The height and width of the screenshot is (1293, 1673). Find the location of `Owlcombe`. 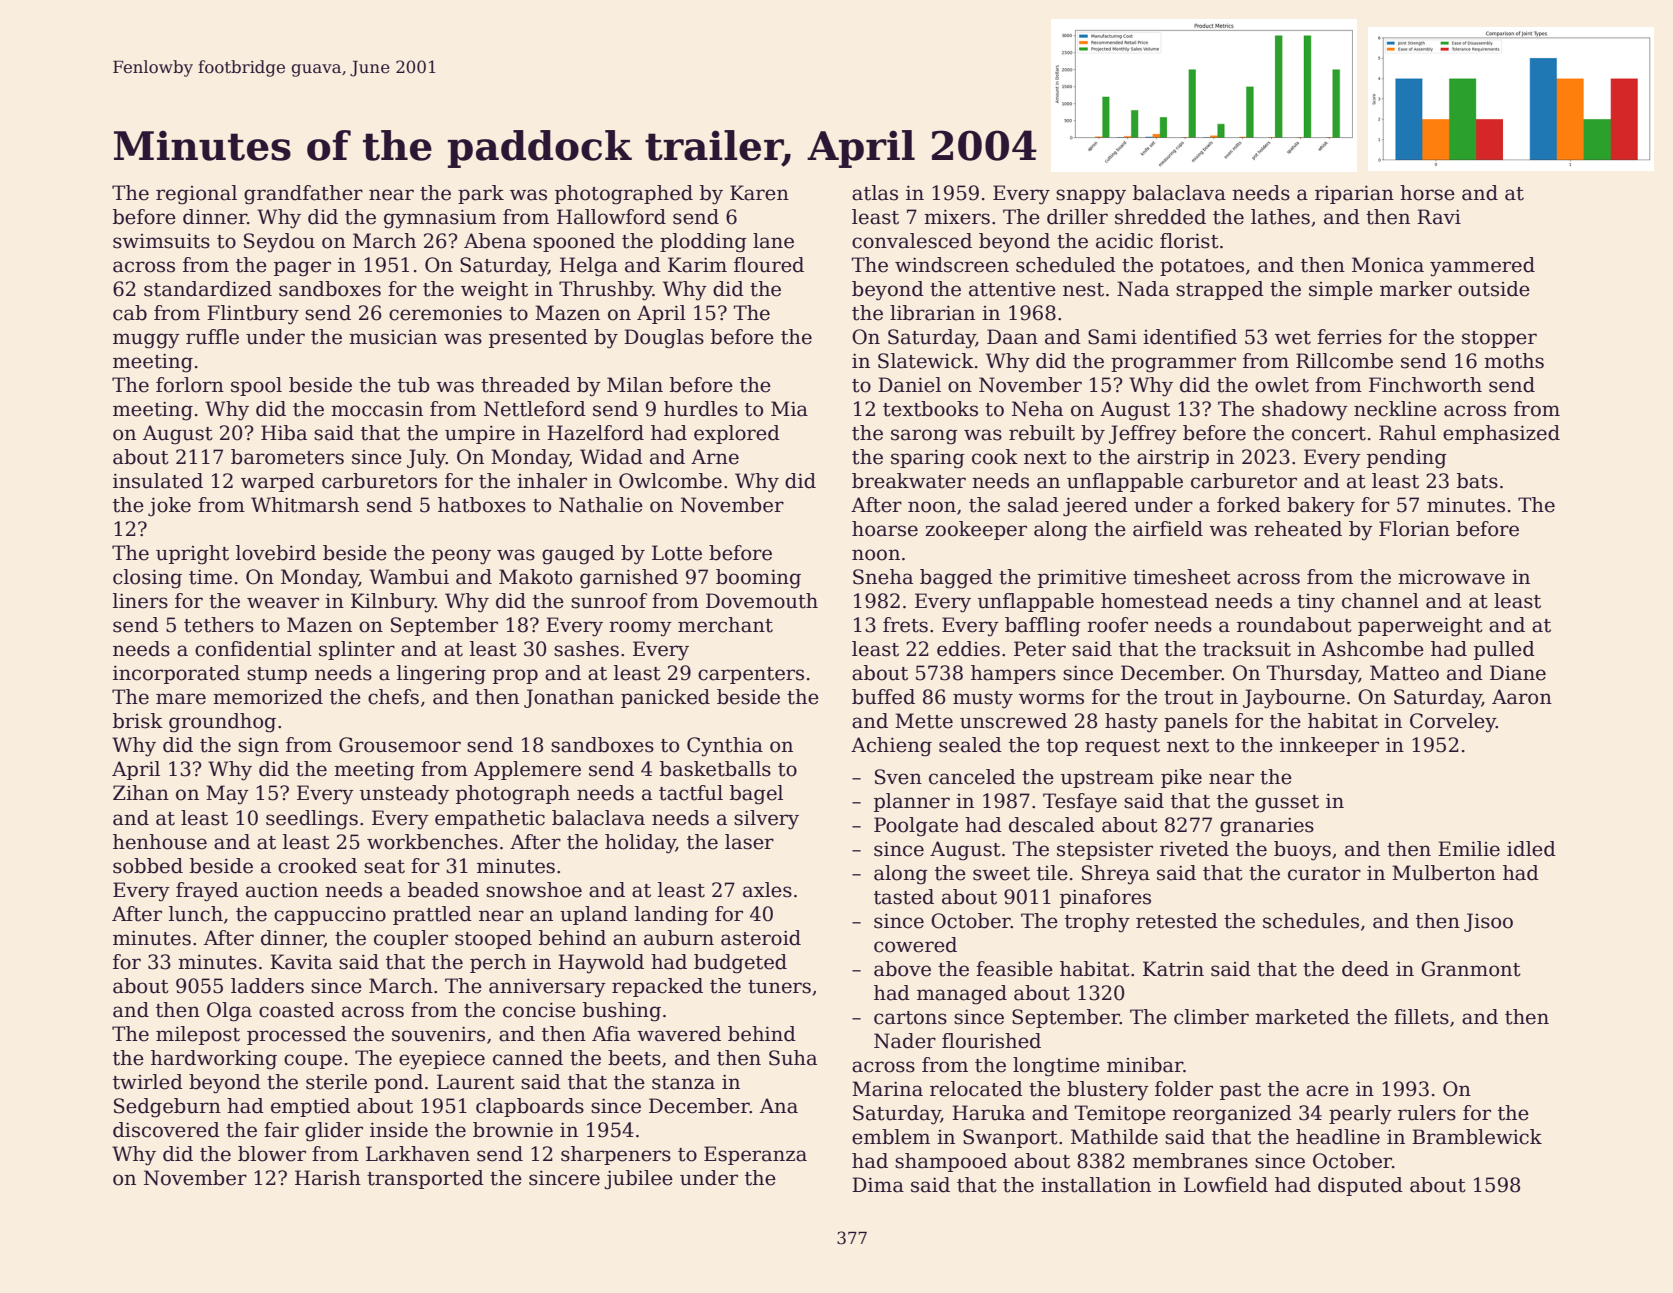

Owlcombe is located at coordinates (670, 481).
